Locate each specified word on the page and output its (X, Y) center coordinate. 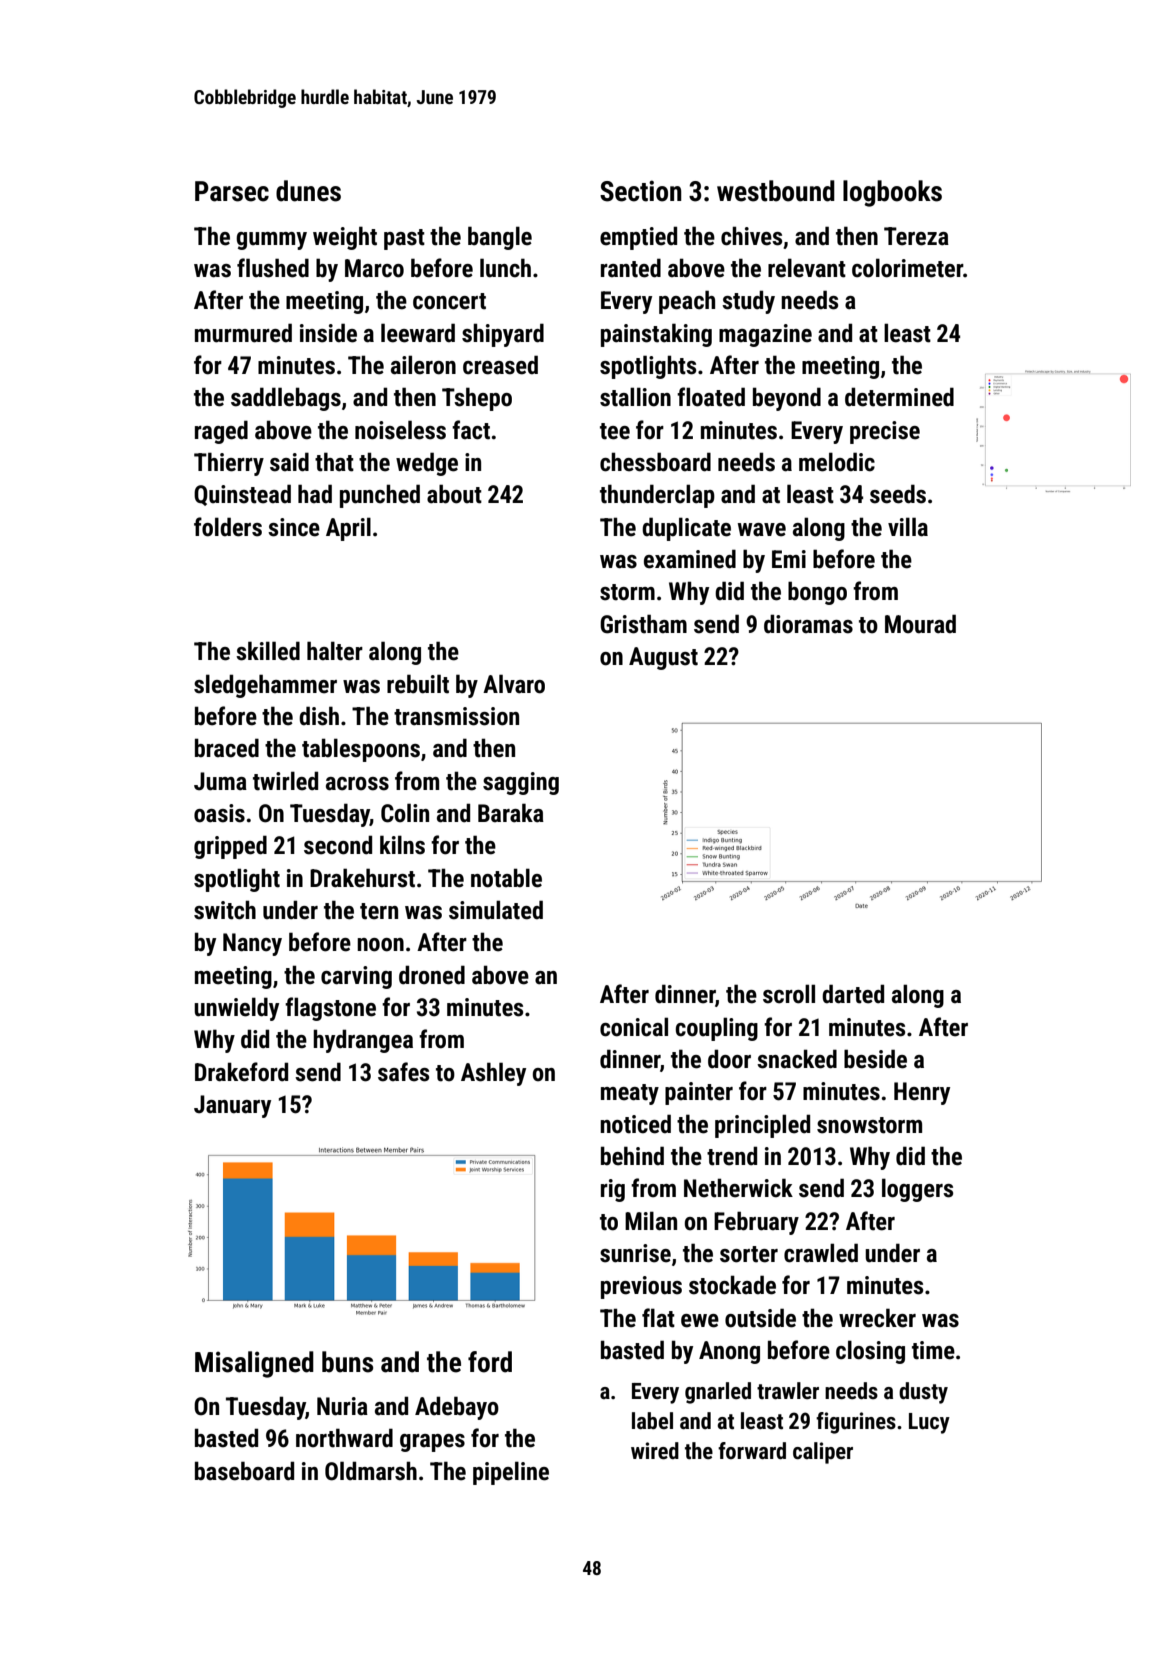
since (294, 527)
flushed (273, 268)
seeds (898, 494)
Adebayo (457, 1408)
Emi (789, 559)
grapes (432, 1443)
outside (760, 1318)
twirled (285, 781)
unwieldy (236, 1009)
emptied (638, 238)
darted (853, 994)
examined (690, 559)
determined (899, 397)
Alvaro (514, 684)
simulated (496, 910)
